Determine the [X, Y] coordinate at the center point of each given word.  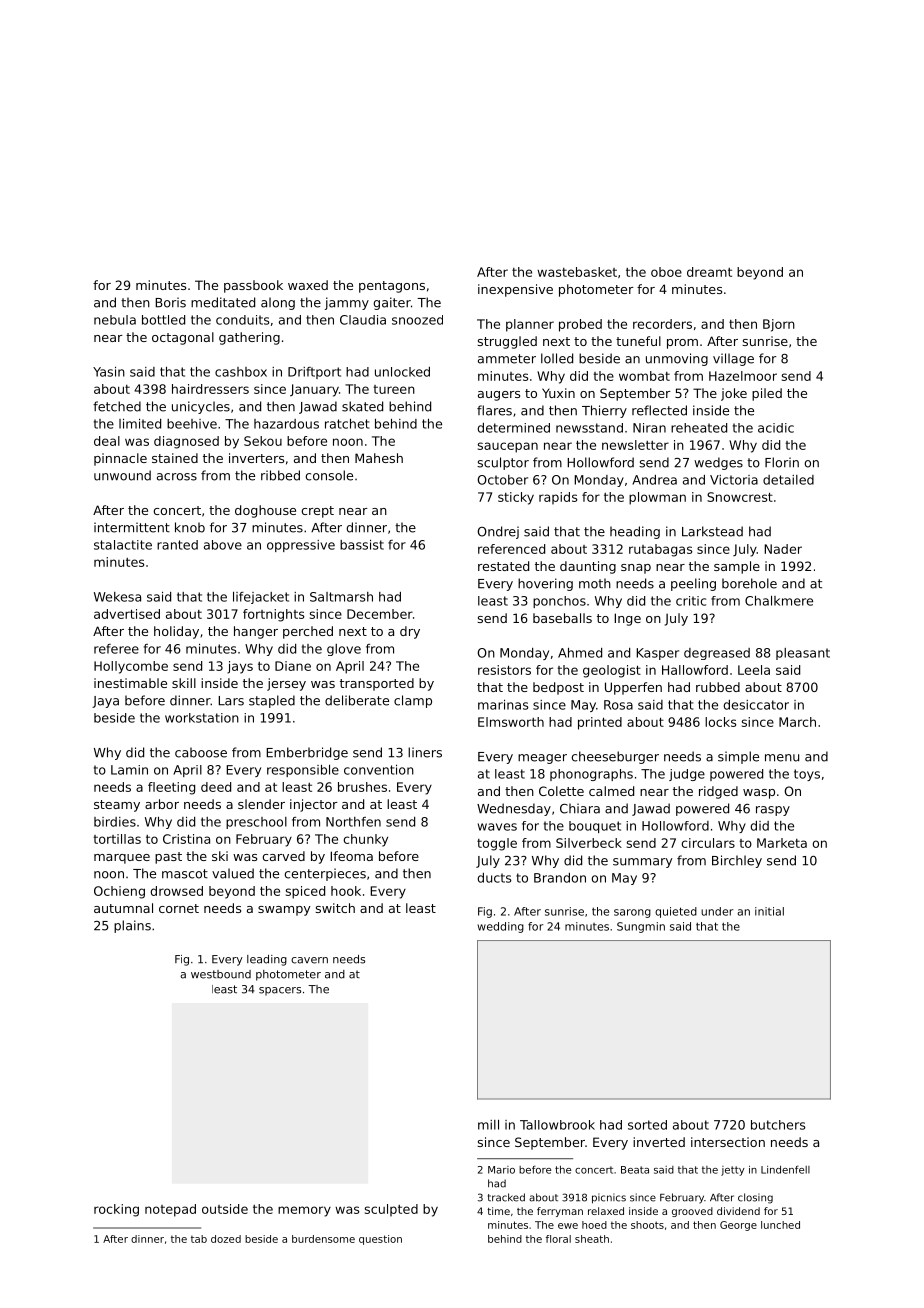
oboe [666, 272]
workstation [202, 718]
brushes [362, 787]
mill [488, 1125]
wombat [644, 376]
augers [499, 396]
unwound [122, 475]
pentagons [392, 287]
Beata [635, 1170]
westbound [221, 974]
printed [600, 723]
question [380, 1240]
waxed [308, 285]
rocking [116, 1210]
